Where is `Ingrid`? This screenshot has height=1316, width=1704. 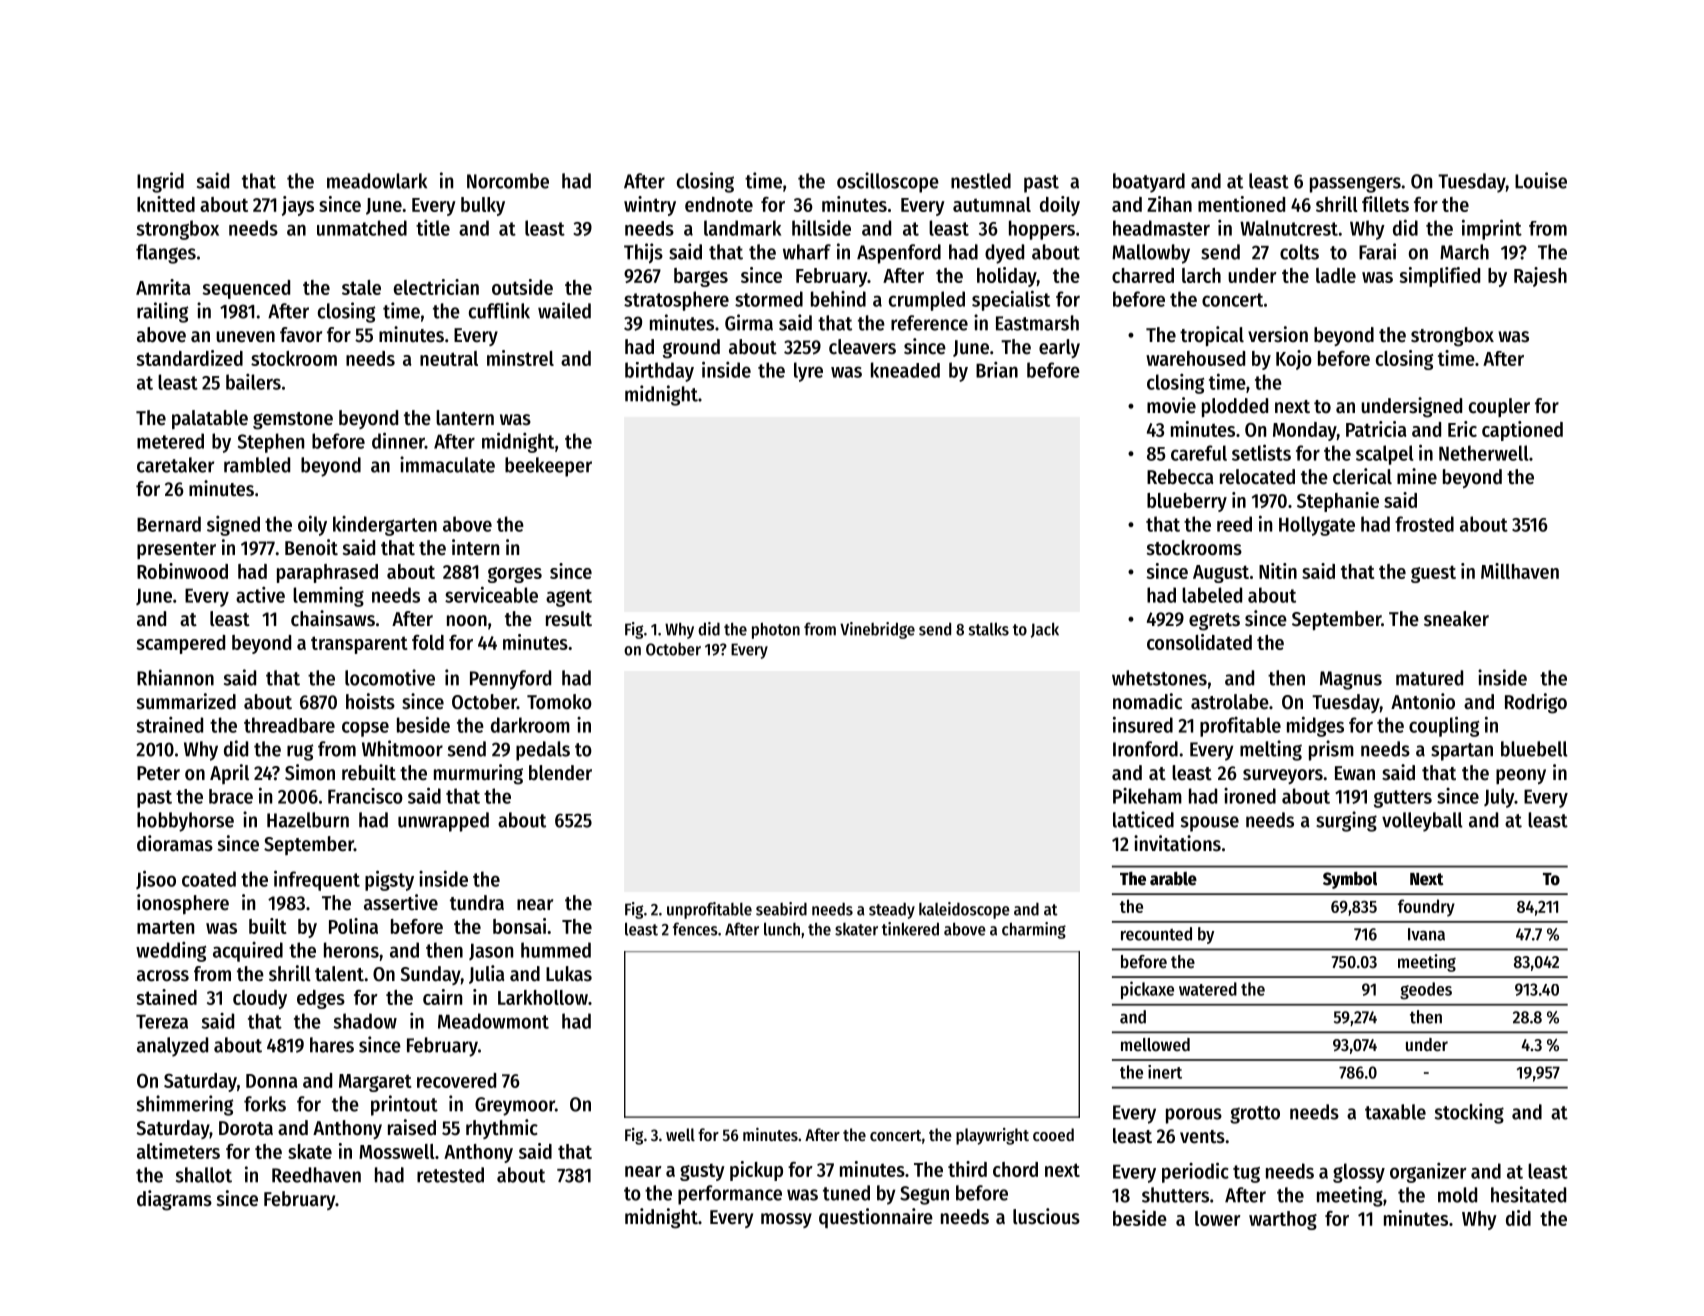 Ingrid is located at coordinates (160, 182).
